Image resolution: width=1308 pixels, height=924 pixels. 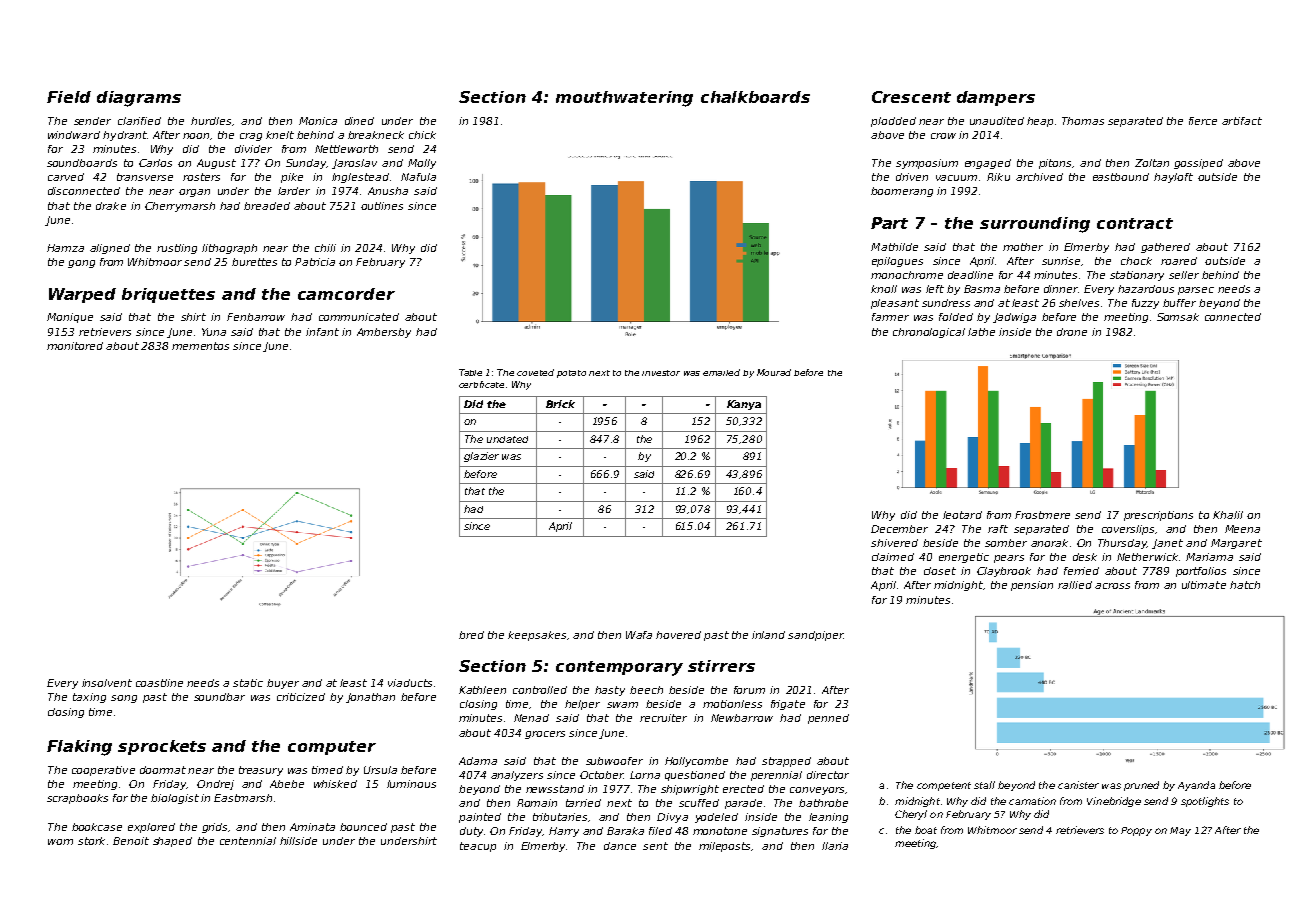 I want to click on diagrams, so click(x=139, y=99).
